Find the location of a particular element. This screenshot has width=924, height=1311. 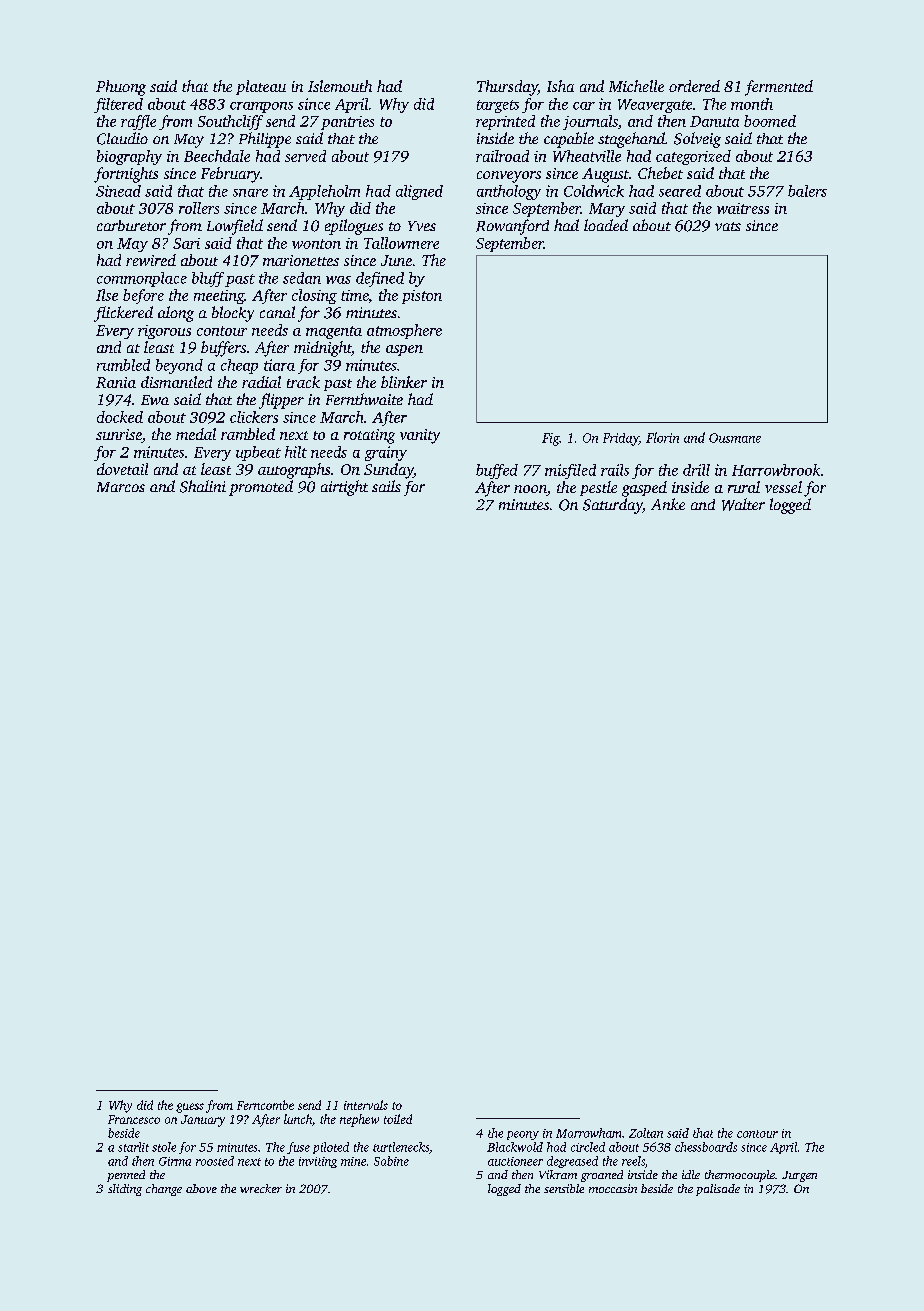

Thursday is located at coordinates (507, 88).
